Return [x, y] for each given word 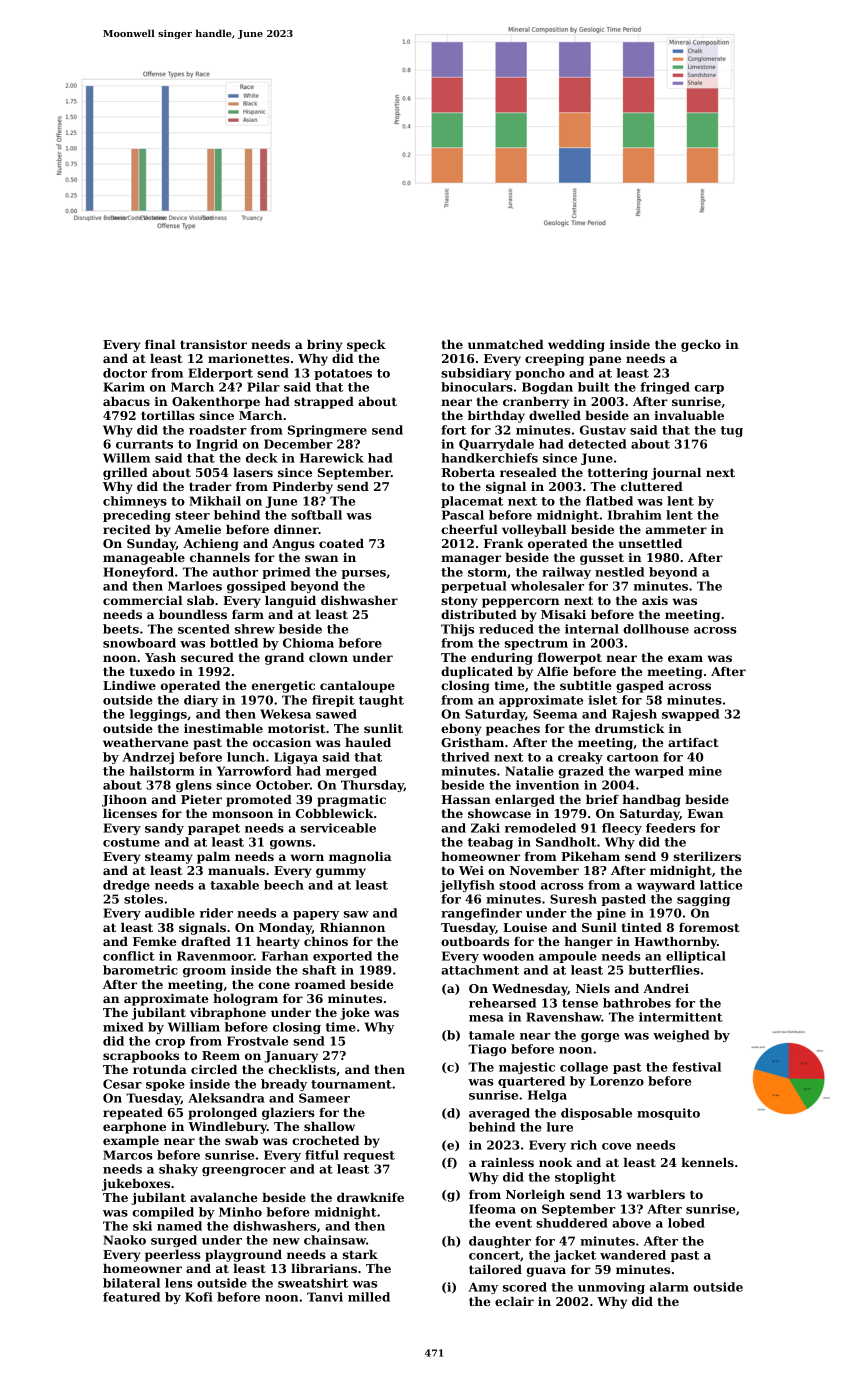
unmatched [506, 344]
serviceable [338, 828]
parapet [214, 829]
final [160, 344]
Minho [240, 1212]
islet [603, 700]
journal [676, 474]
